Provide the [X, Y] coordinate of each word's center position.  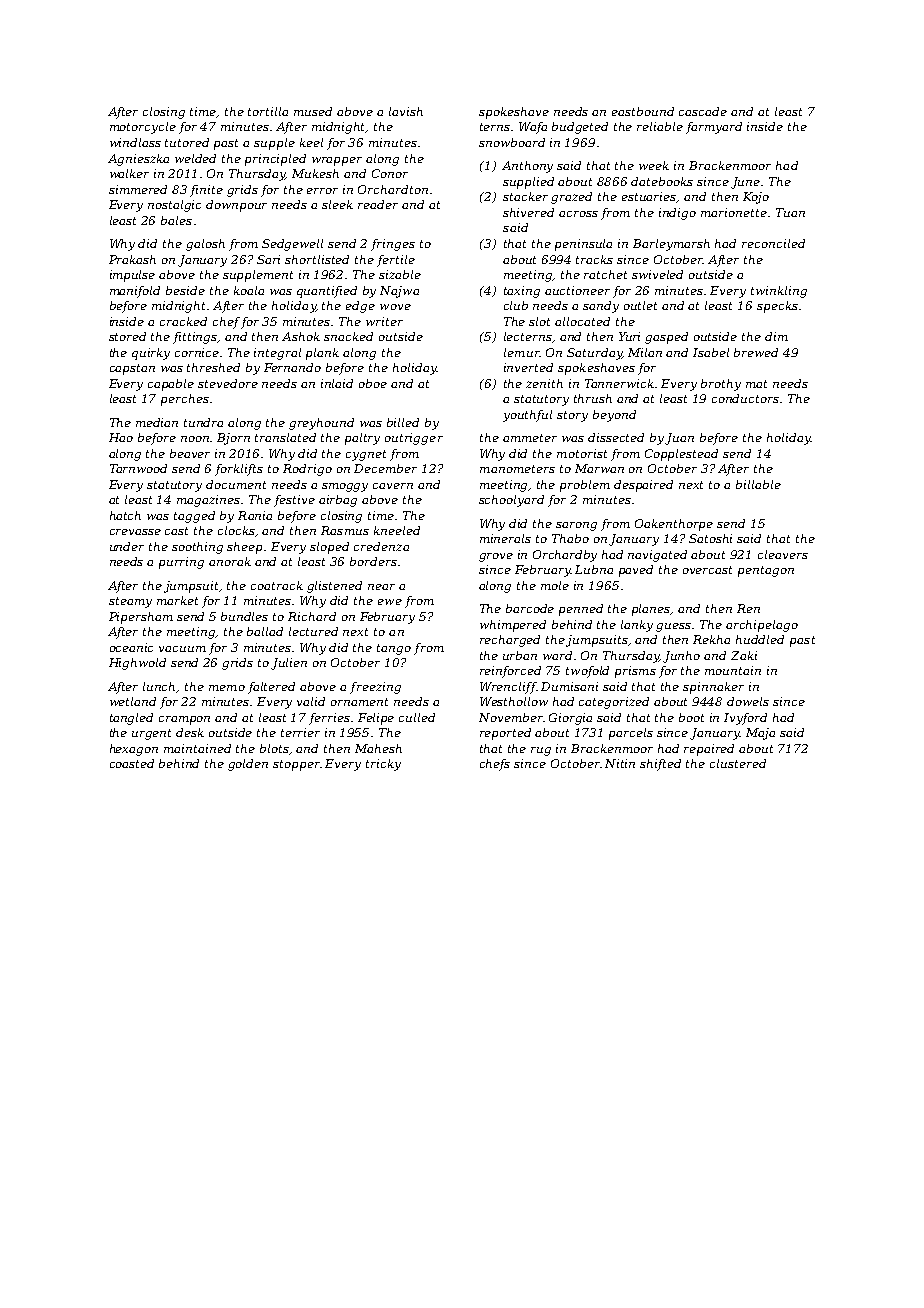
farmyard [714, 128]
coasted [132, 763]
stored [127, 336]
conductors [745, 398]
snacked [348, 336]
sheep [246, 548]
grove [496, 557]
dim [776, 336]
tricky [383, 765]
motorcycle [143, 128]
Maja [760, 734]
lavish [406, 111]
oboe [373, 383]
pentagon [766, 571]
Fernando [292, 367]
